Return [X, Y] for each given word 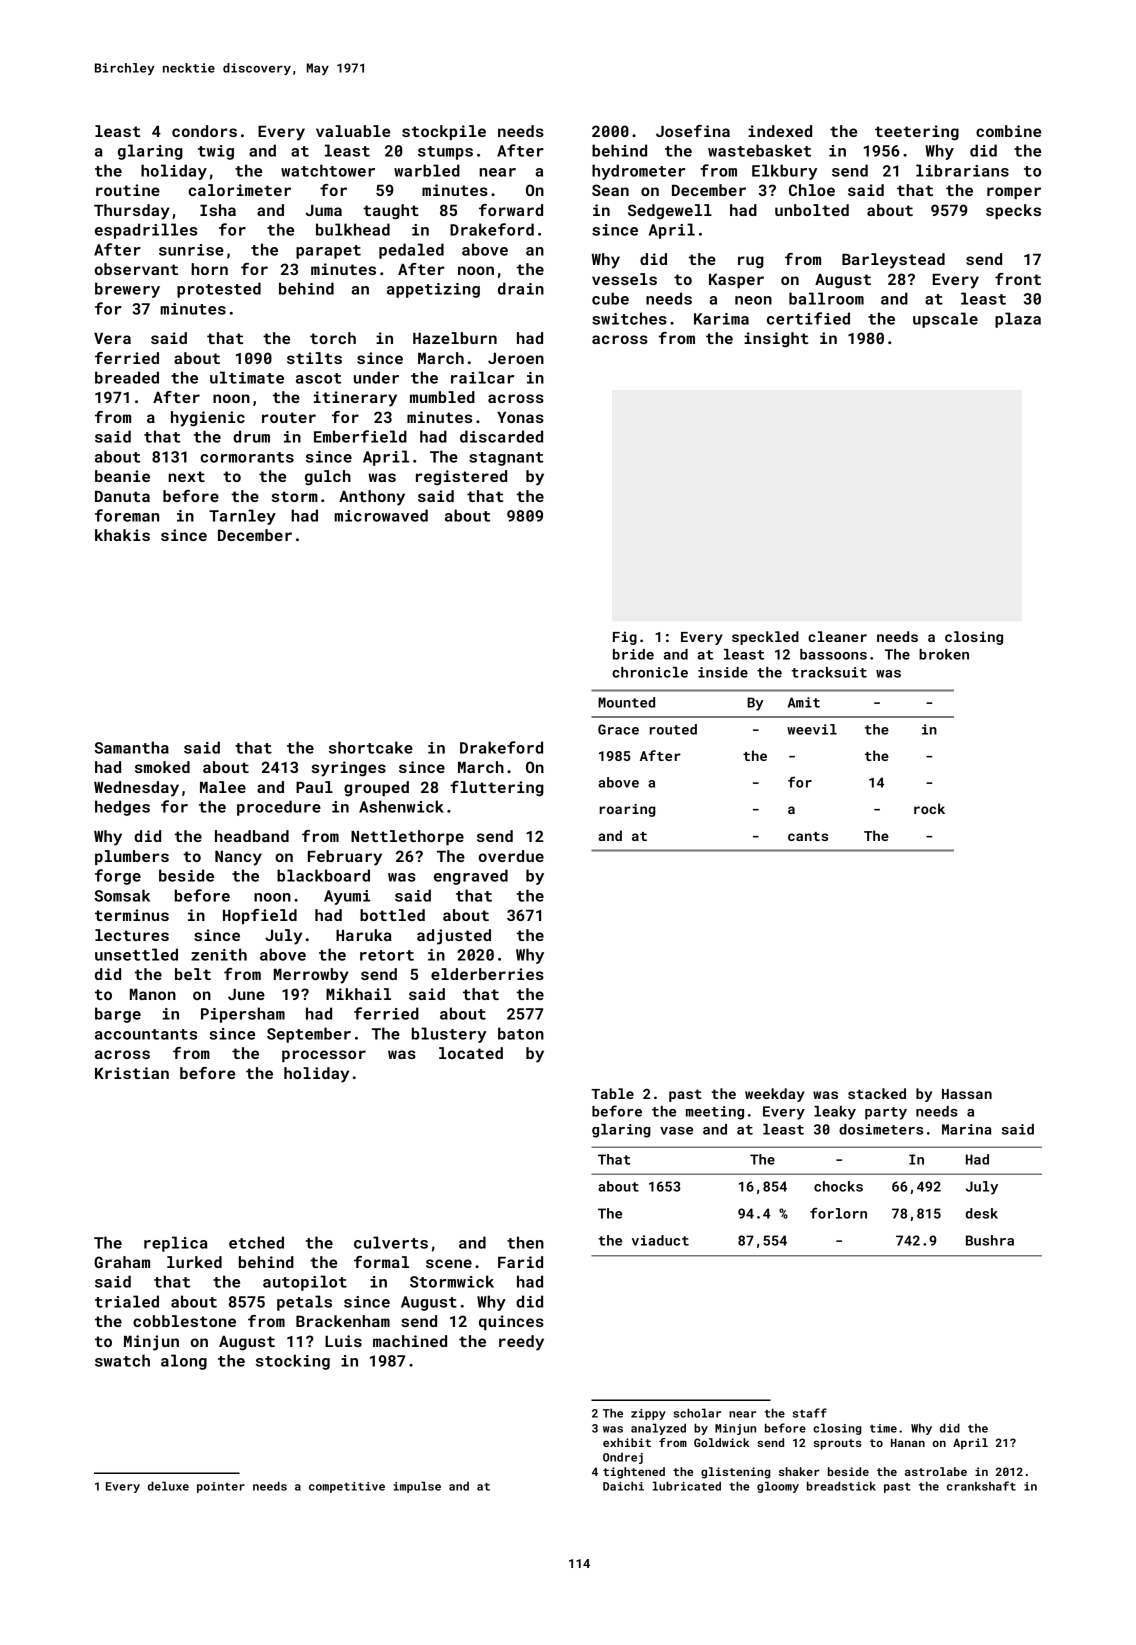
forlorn [838, 1213]
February [345, 858]
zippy [648, 1414]
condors [204, 131]
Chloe [812, 190]
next [186, 476]
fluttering [497, 789]
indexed [780, 131]
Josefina [693, 131]
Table [612, 1093]
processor [324, 1056]
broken [944, 654]
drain [521, 288]
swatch [122, 1360]
